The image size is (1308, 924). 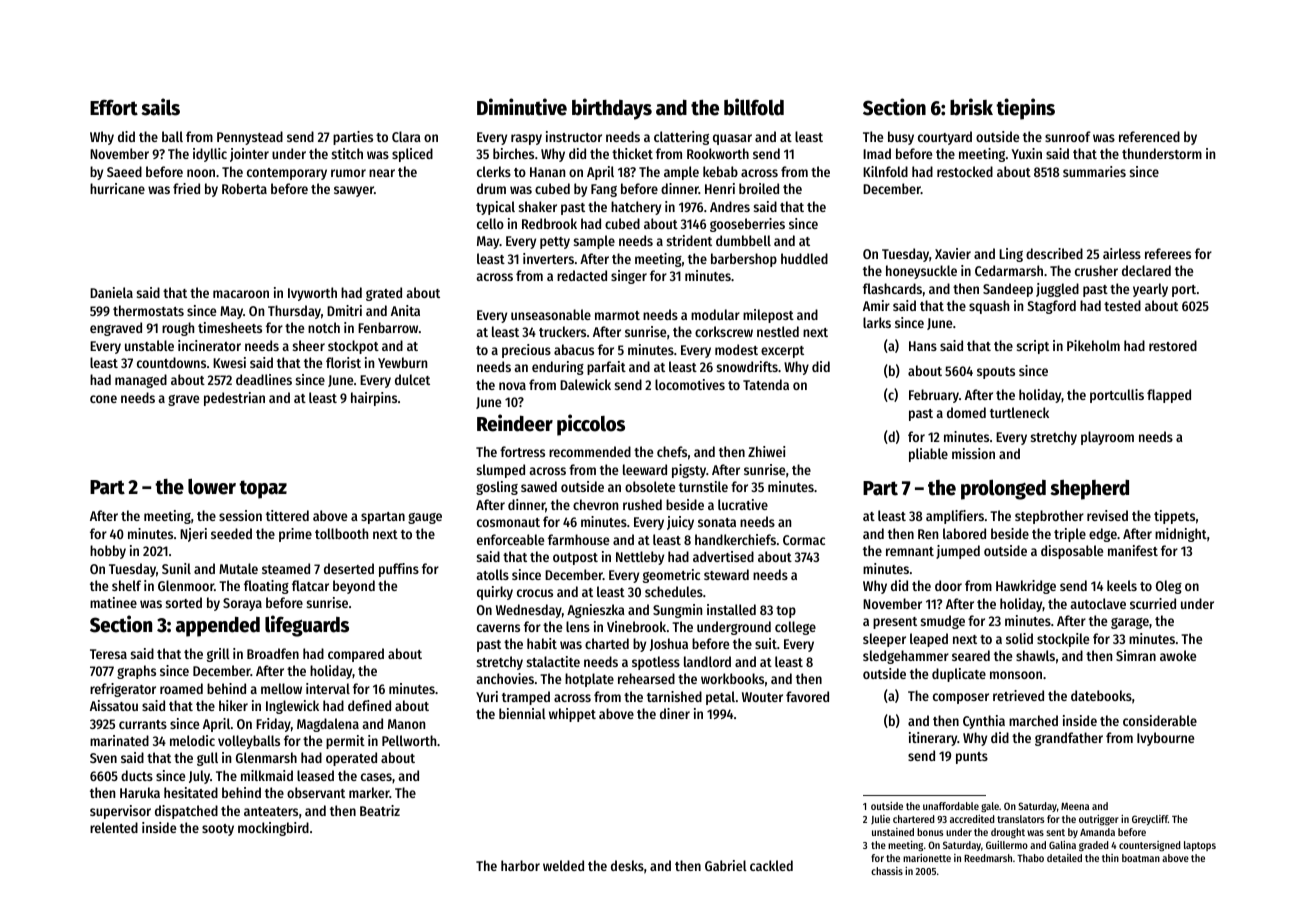 What do you see at coordinates (1149, 136) in the screenshot?
I see `referenced` at bounding box center [1149, 136].
